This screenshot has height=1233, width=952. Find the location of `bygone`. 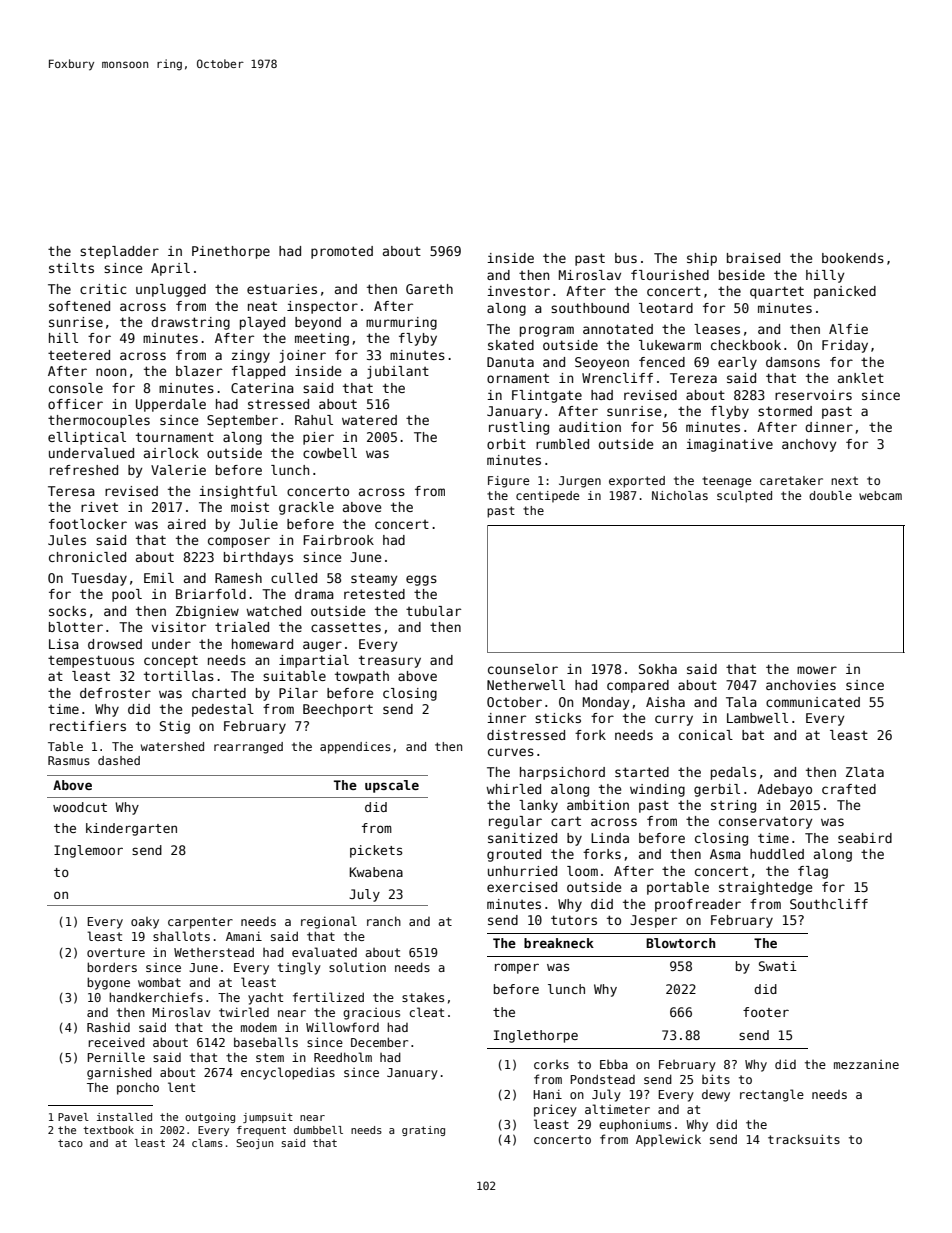

bygone is located at coordinates (108, 983).
